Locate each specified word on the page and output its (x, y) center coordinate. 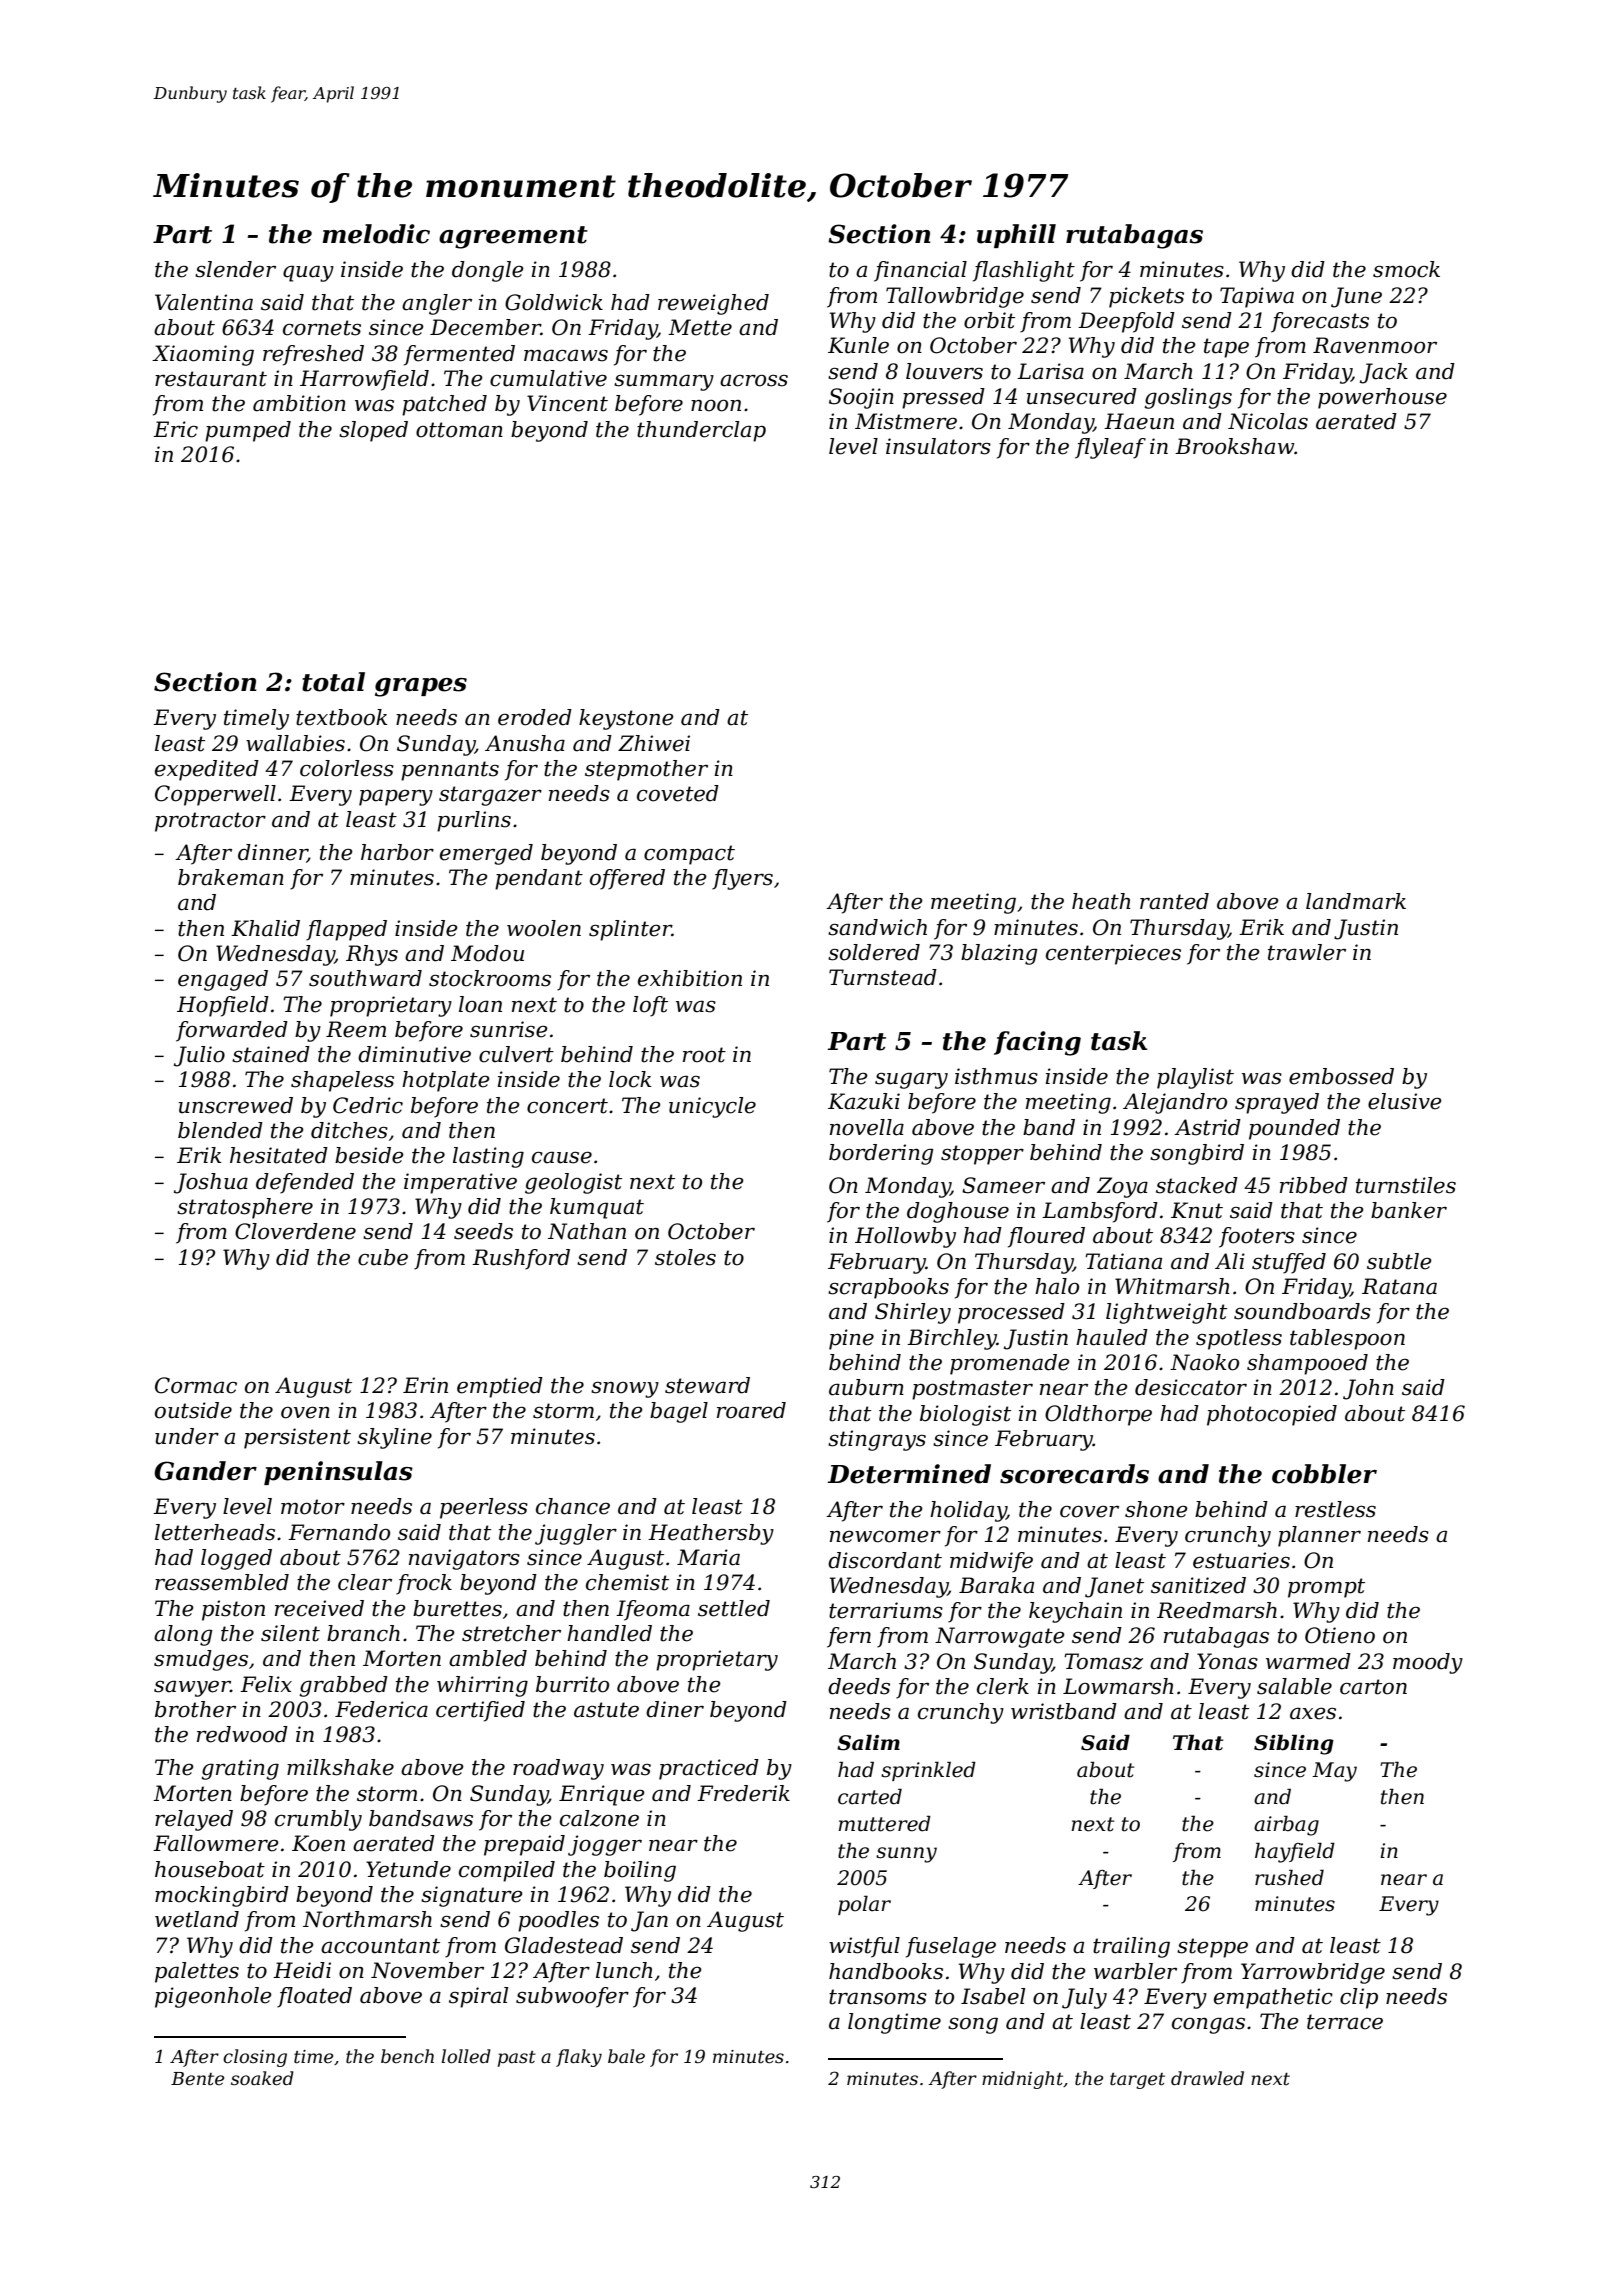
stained (271, 1054)
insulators (938, 446)
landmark (1356, 901)
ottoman (459, 430)
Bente (197, 2079)
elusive (1405, 1101)
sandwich (877, 927)
